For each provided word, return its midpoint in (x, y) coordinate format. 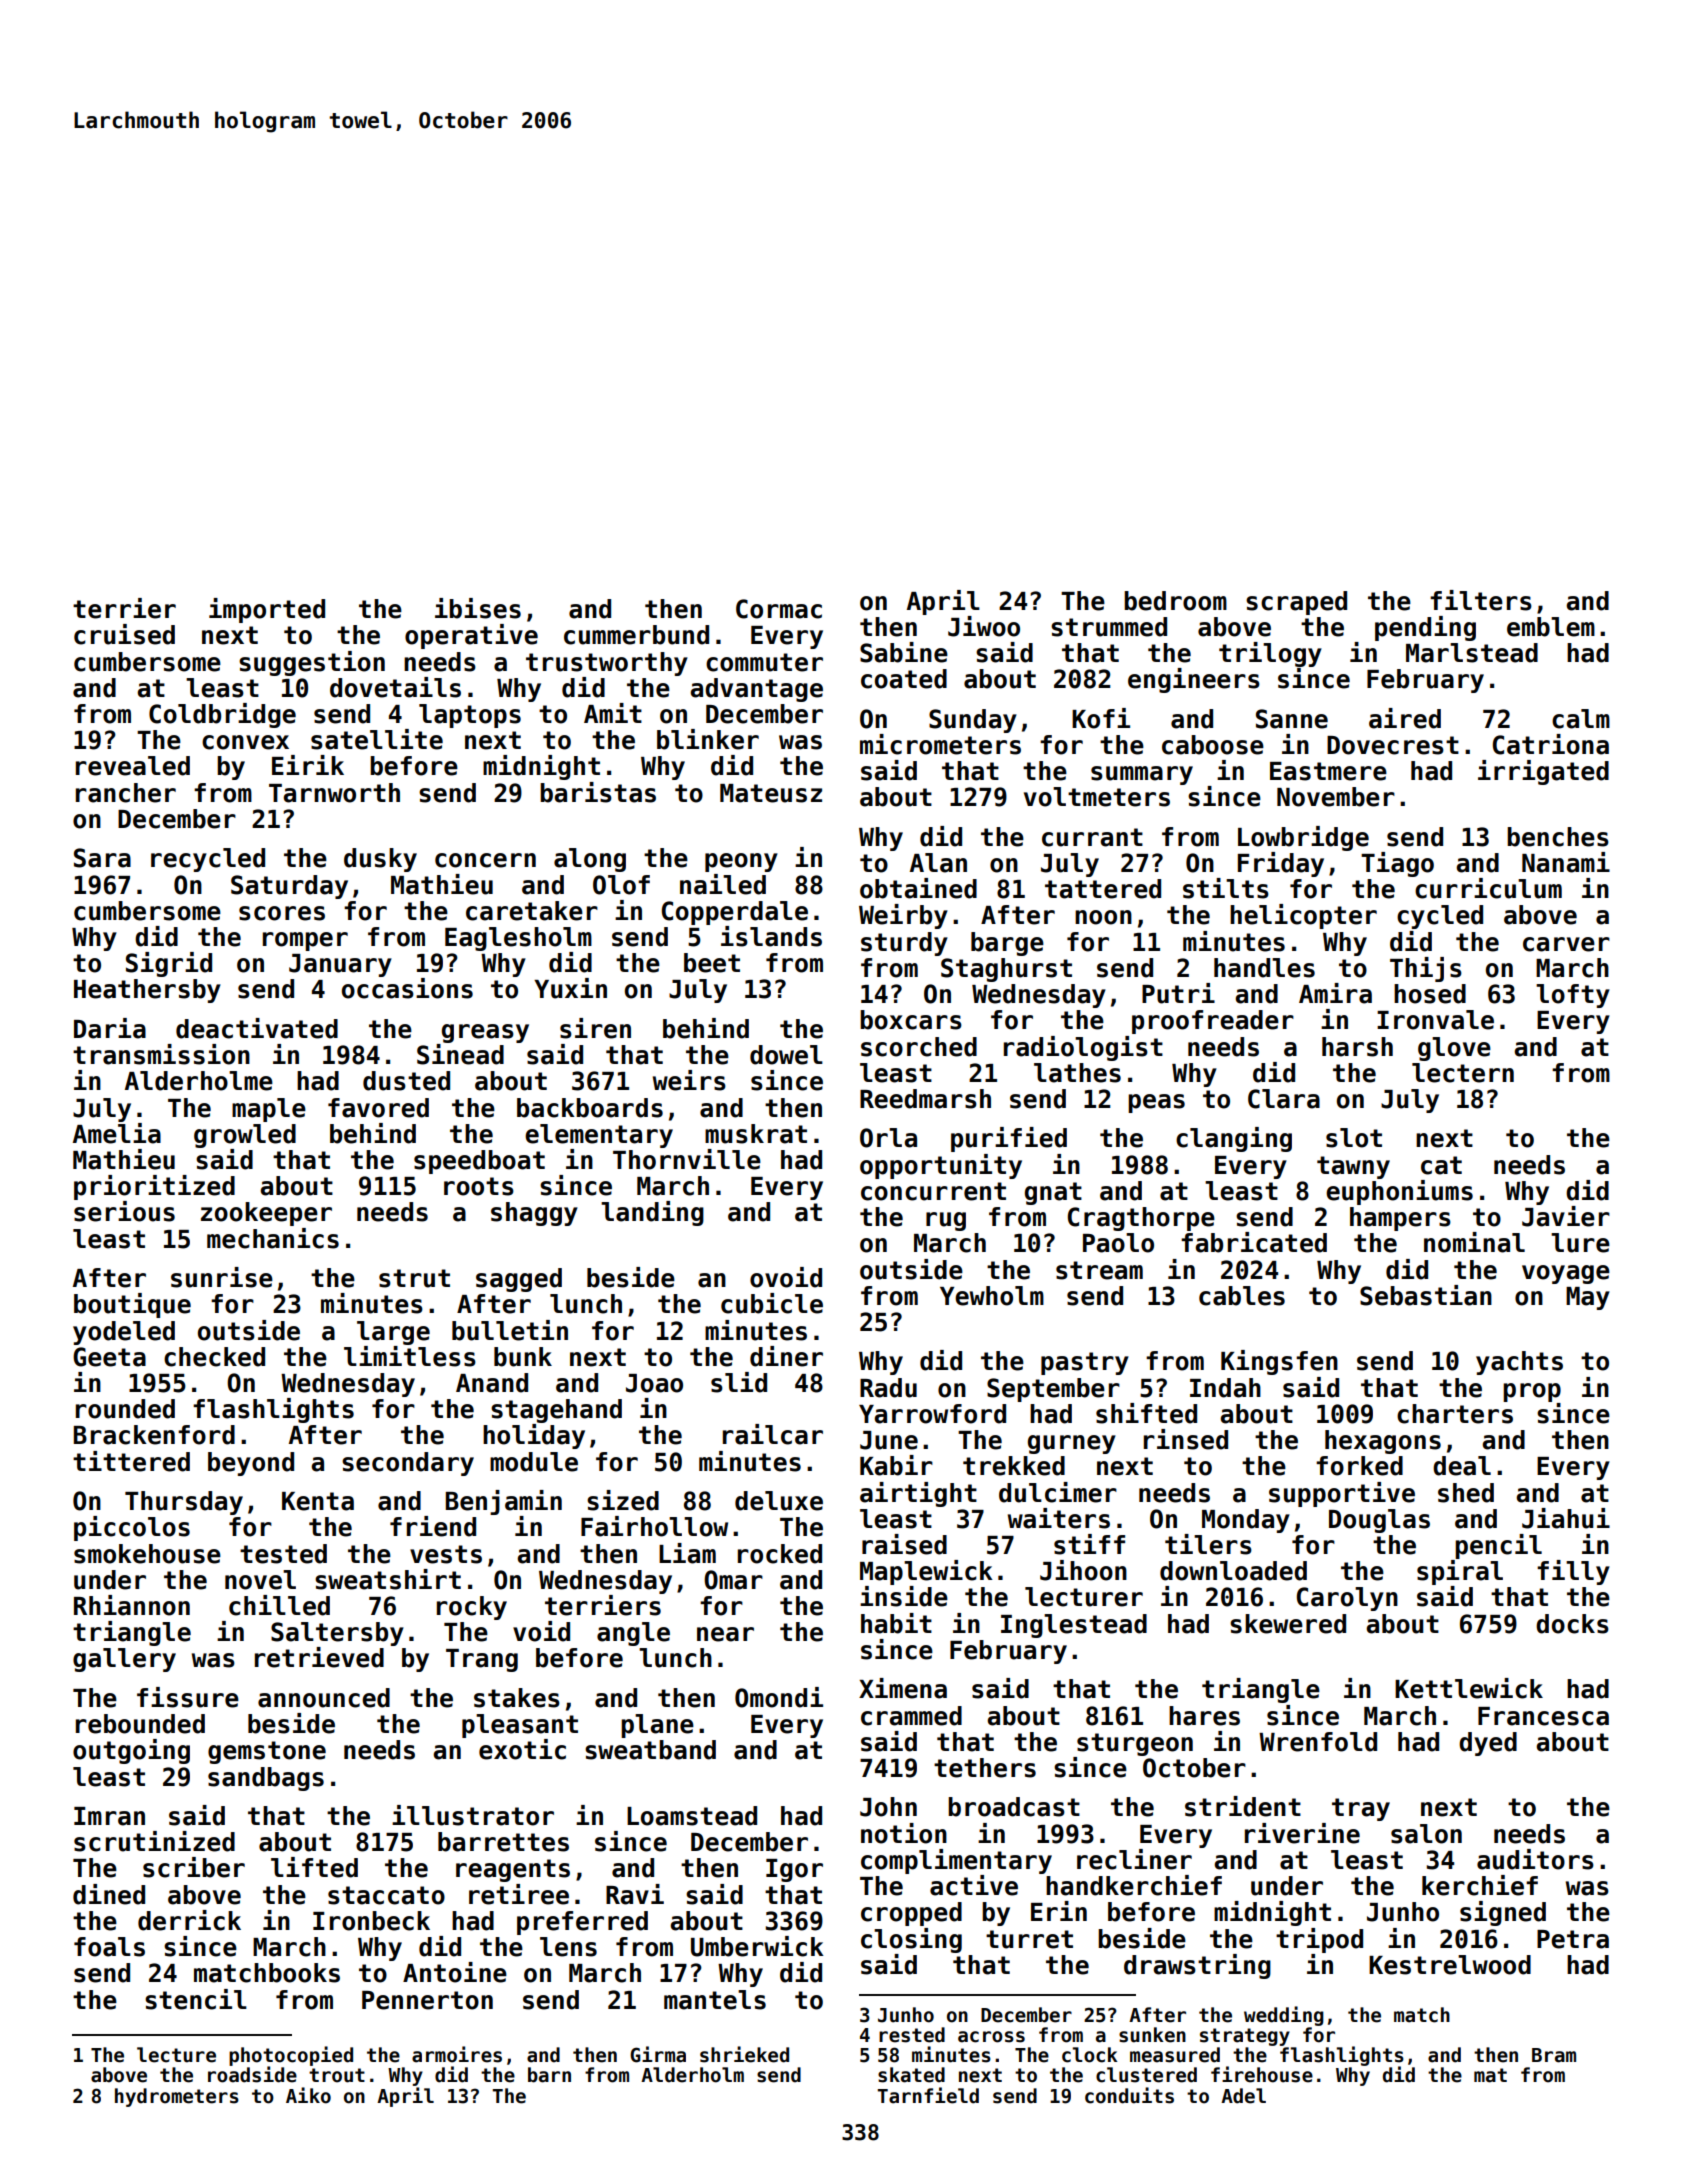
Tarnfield (928, 2095)
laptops (470, 716)
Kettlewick (1469, 1688)
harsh (1357, 1047)
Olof (621, 885)
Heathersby (147, 991)
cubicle (772, 1303)
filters (1481, 600)
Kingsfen (1279, 1362)
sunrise (222, 1277)
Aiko (308, 2095)
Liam (687, 1553)
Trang (482, 1660)
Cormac (779, 609)
